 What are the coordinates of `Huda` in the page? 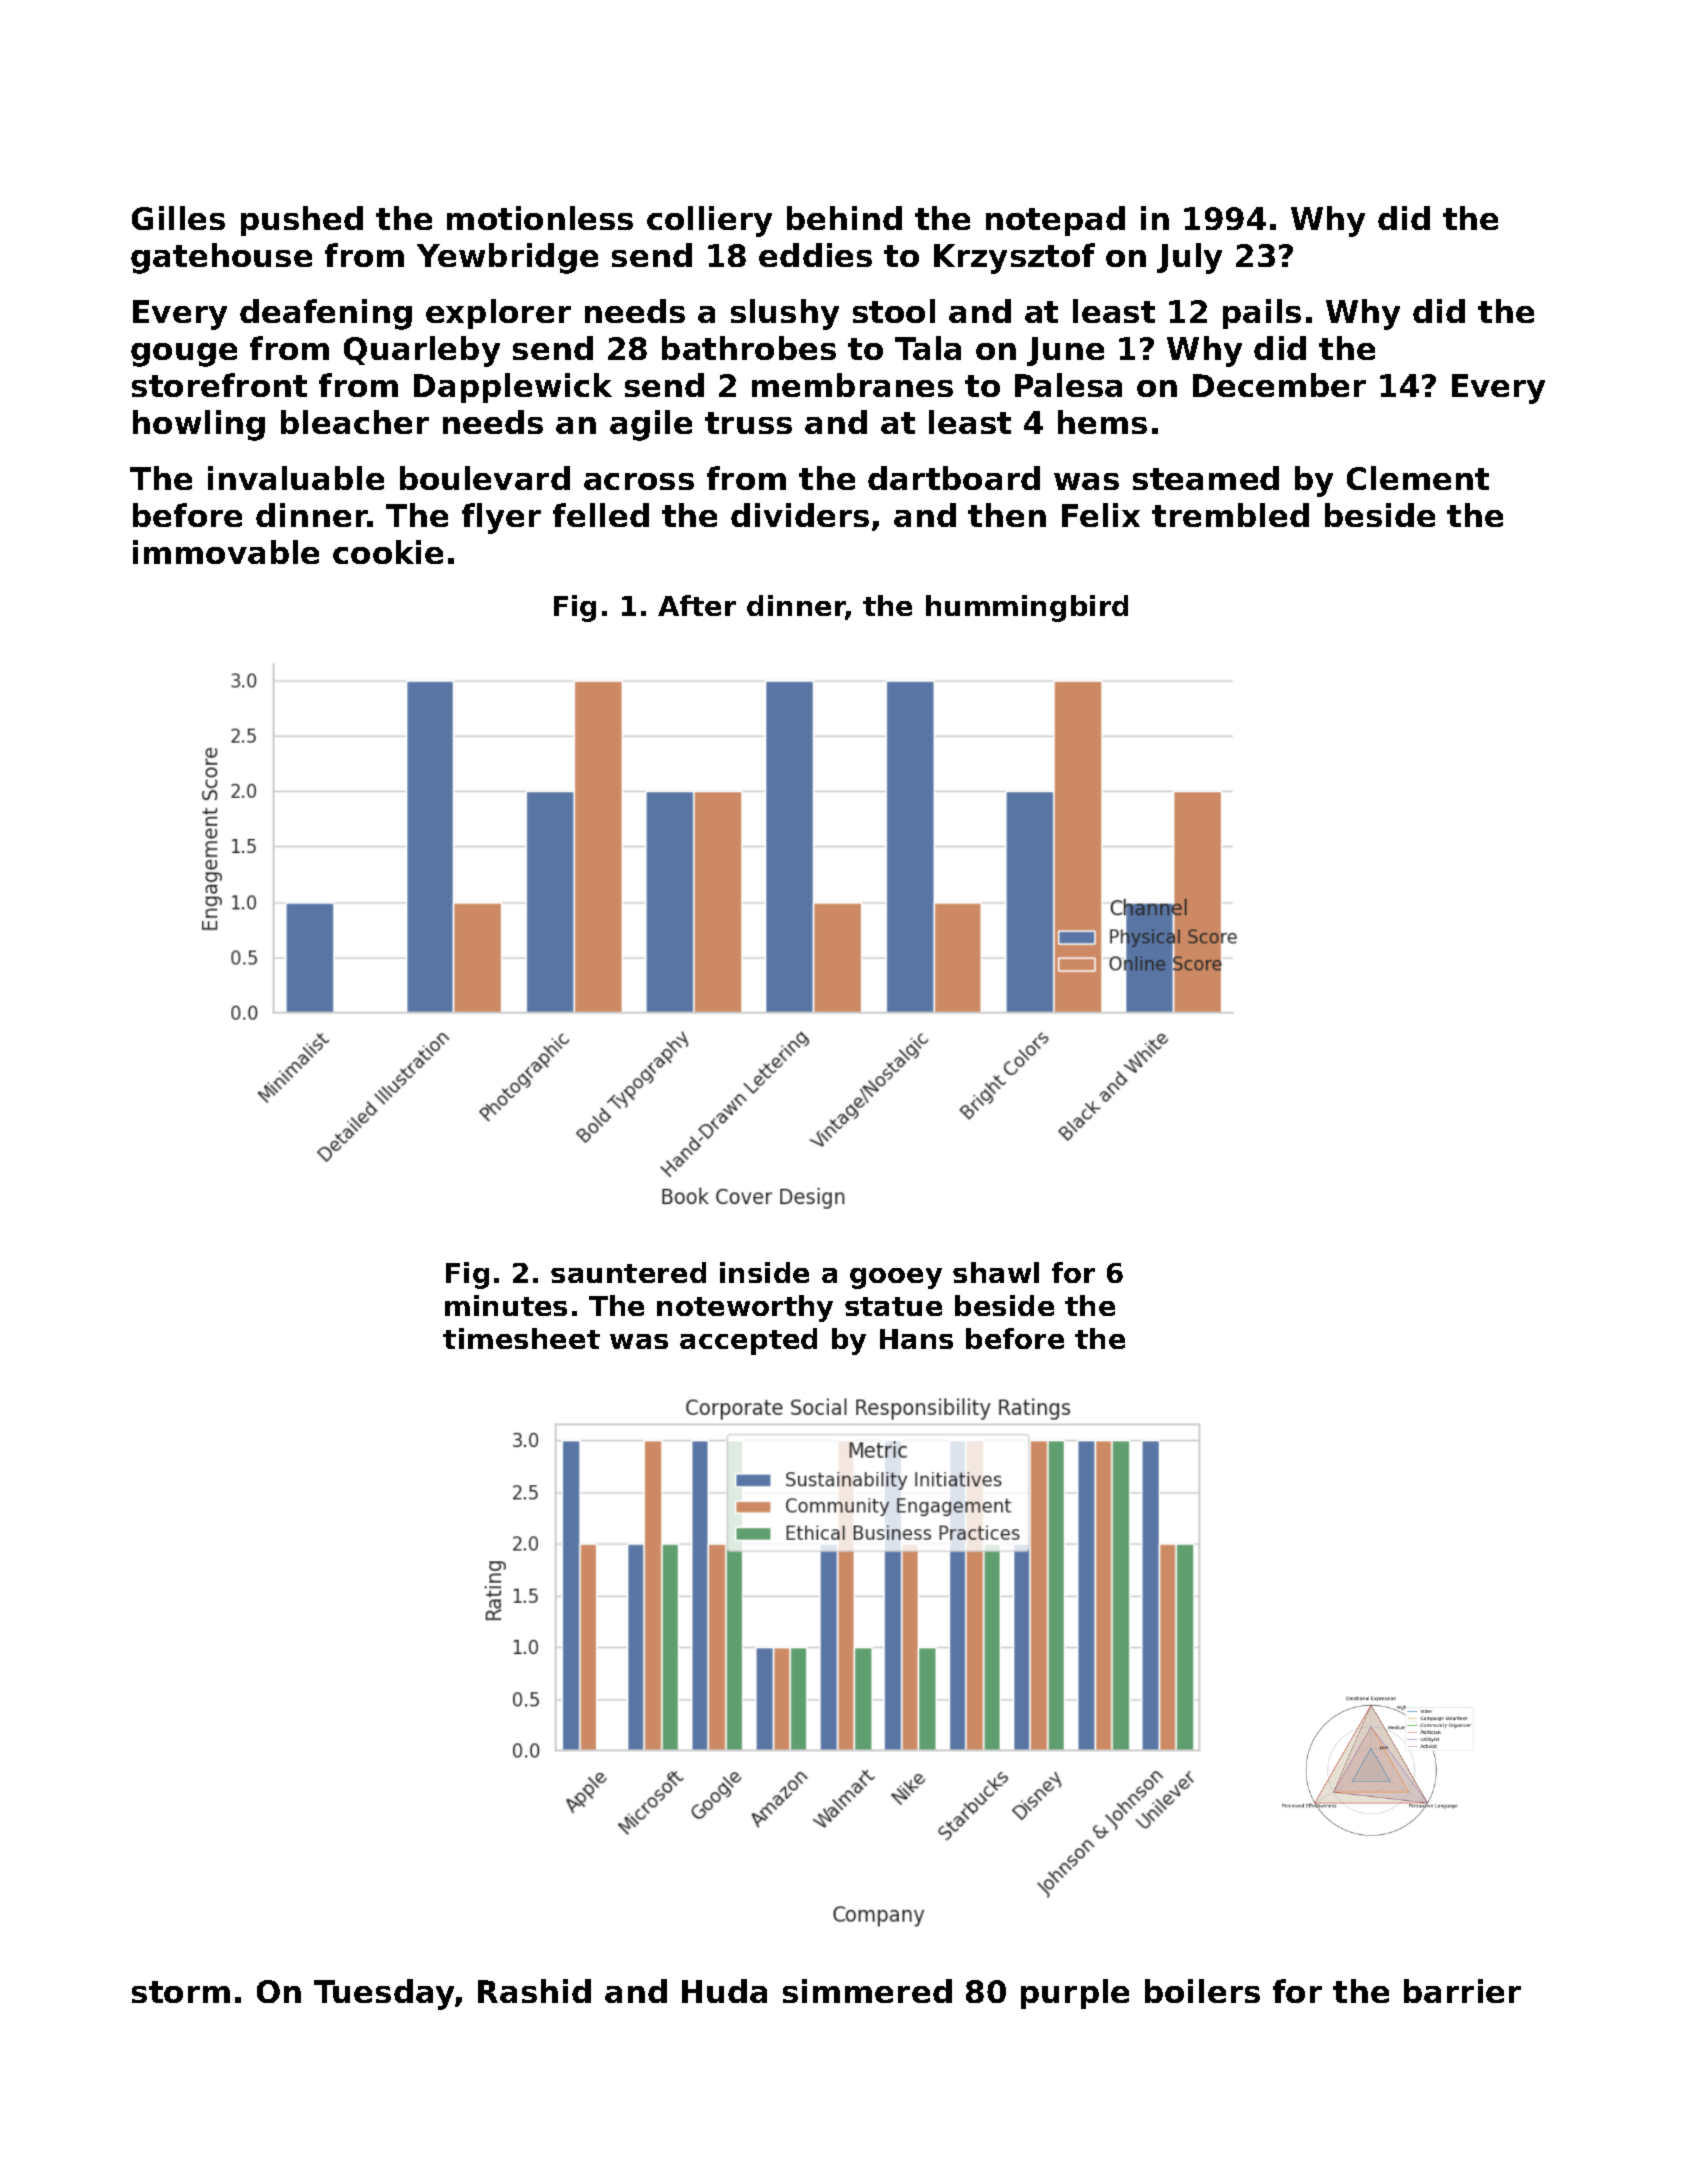 It's located at (724, 1991).
